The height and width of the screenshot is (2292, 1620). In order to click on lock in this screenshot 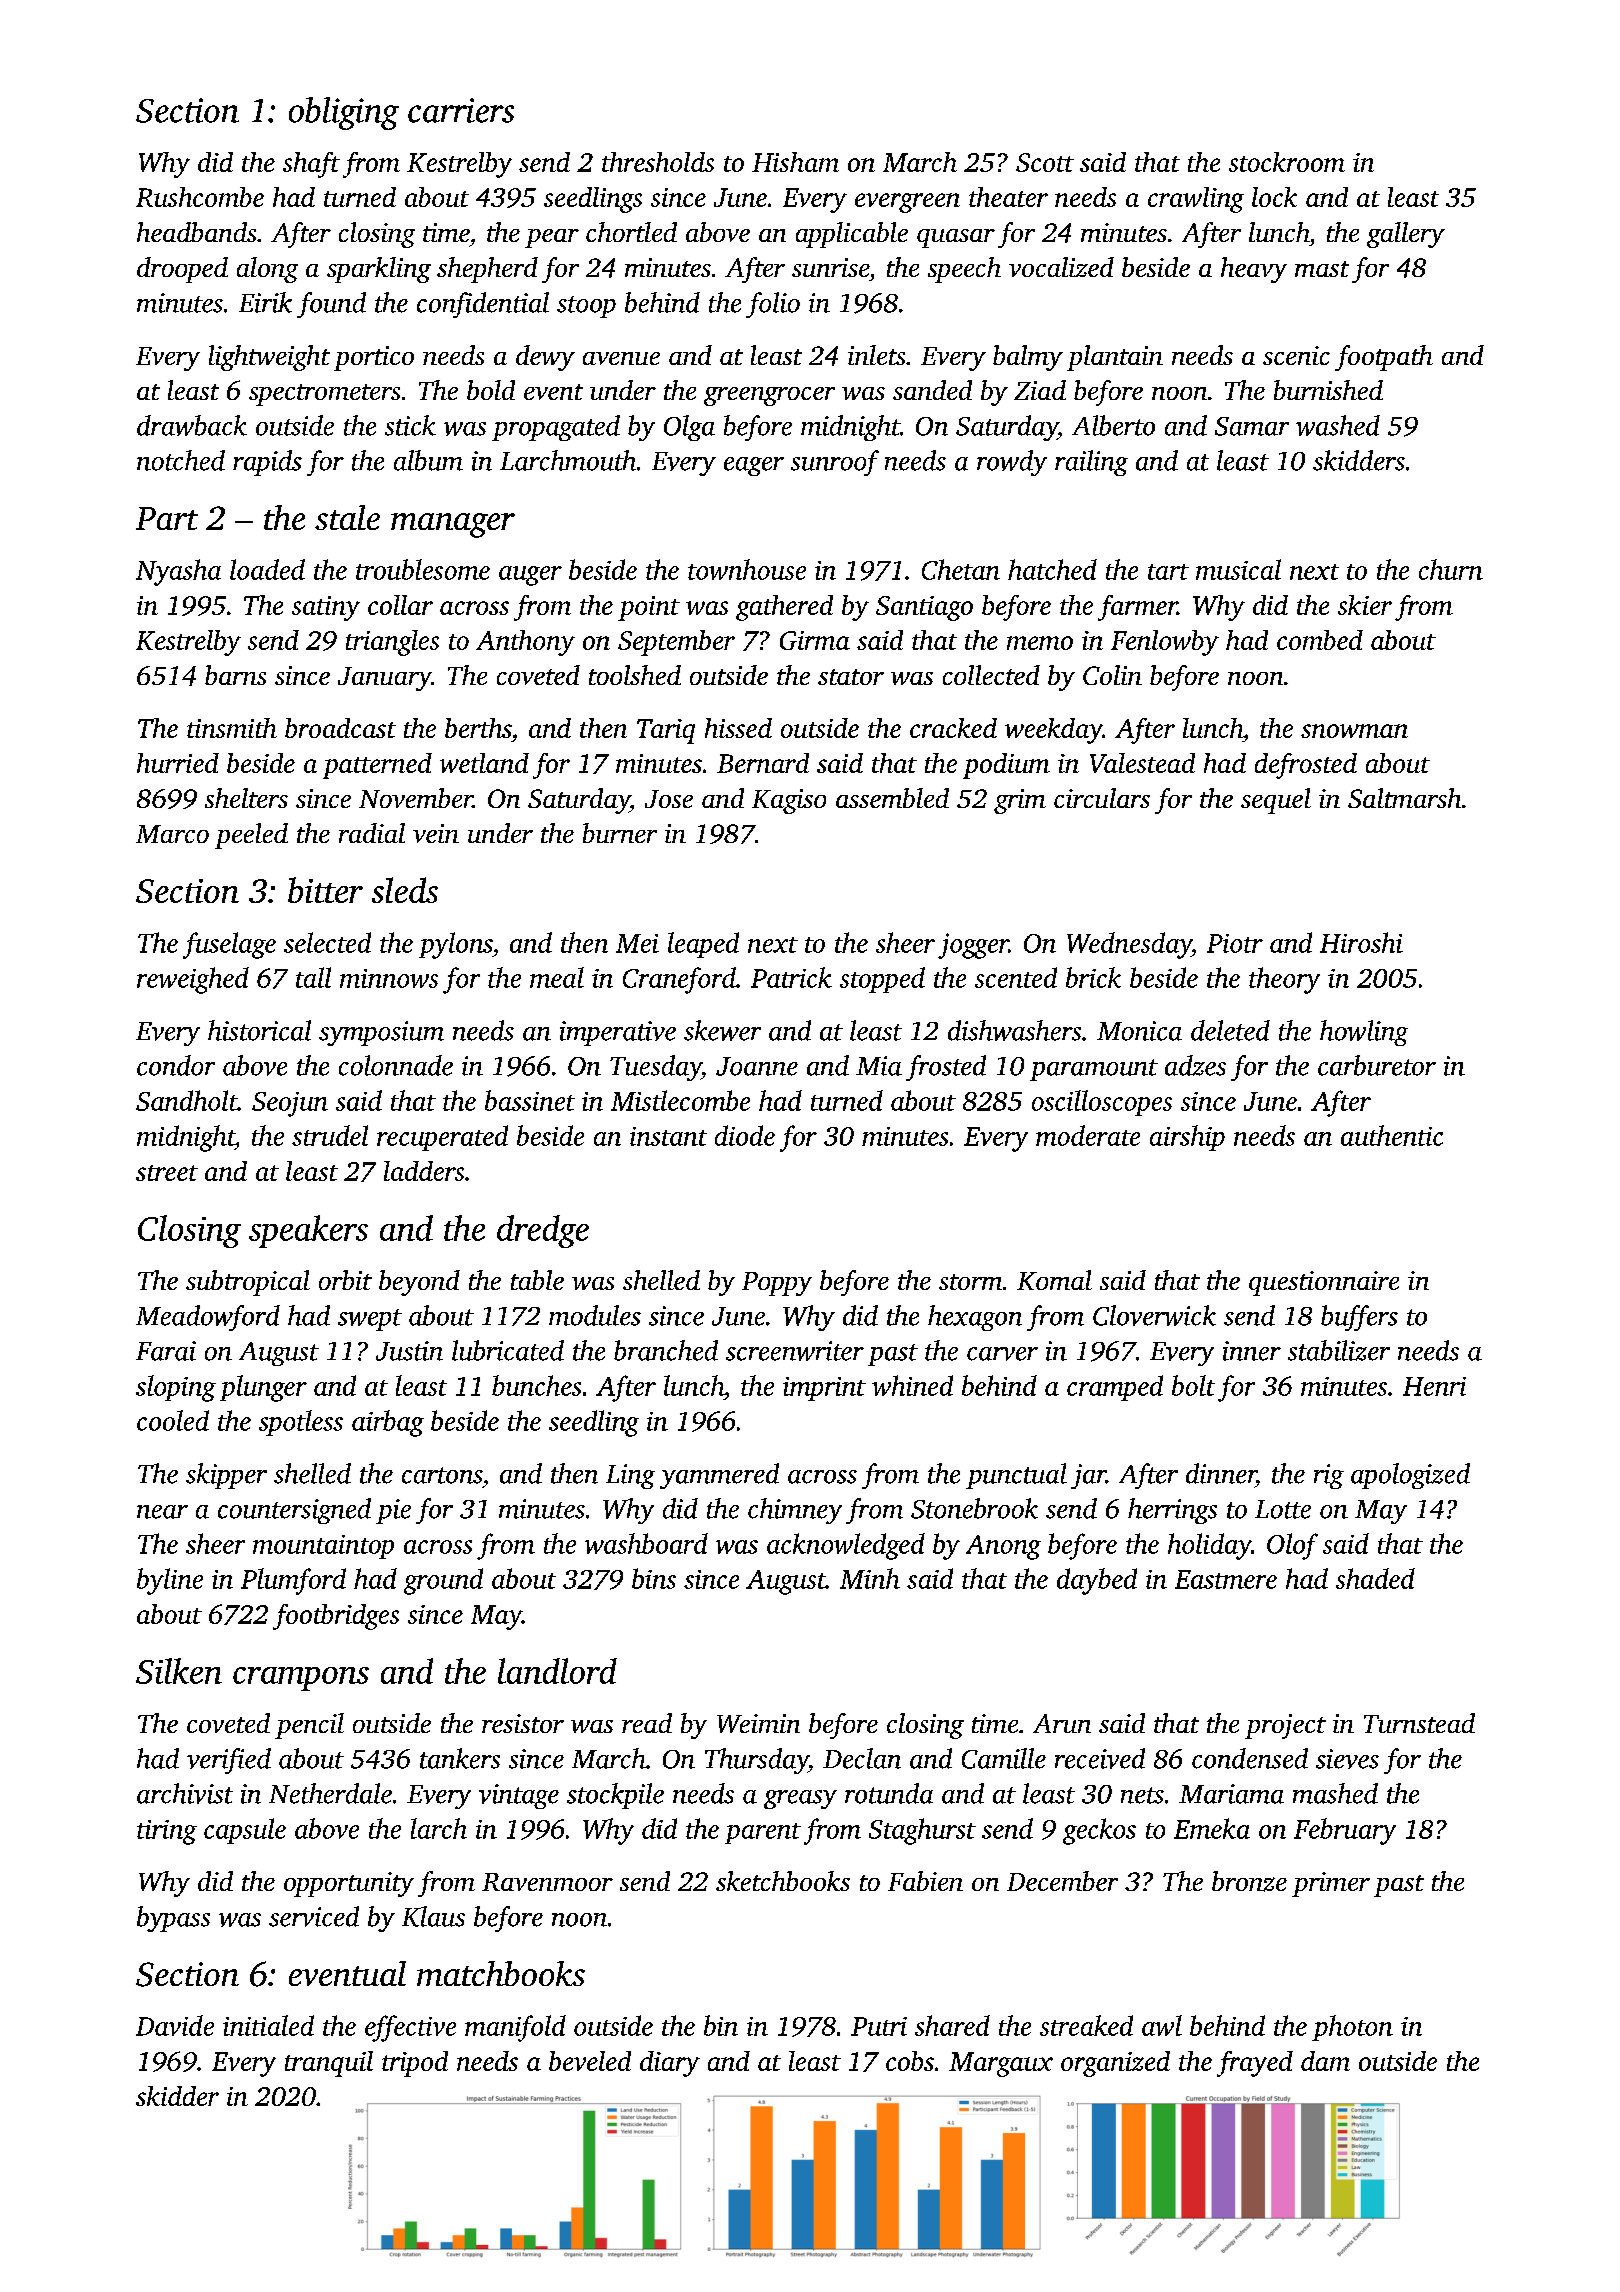, I will do `click(1274, 197)`.
